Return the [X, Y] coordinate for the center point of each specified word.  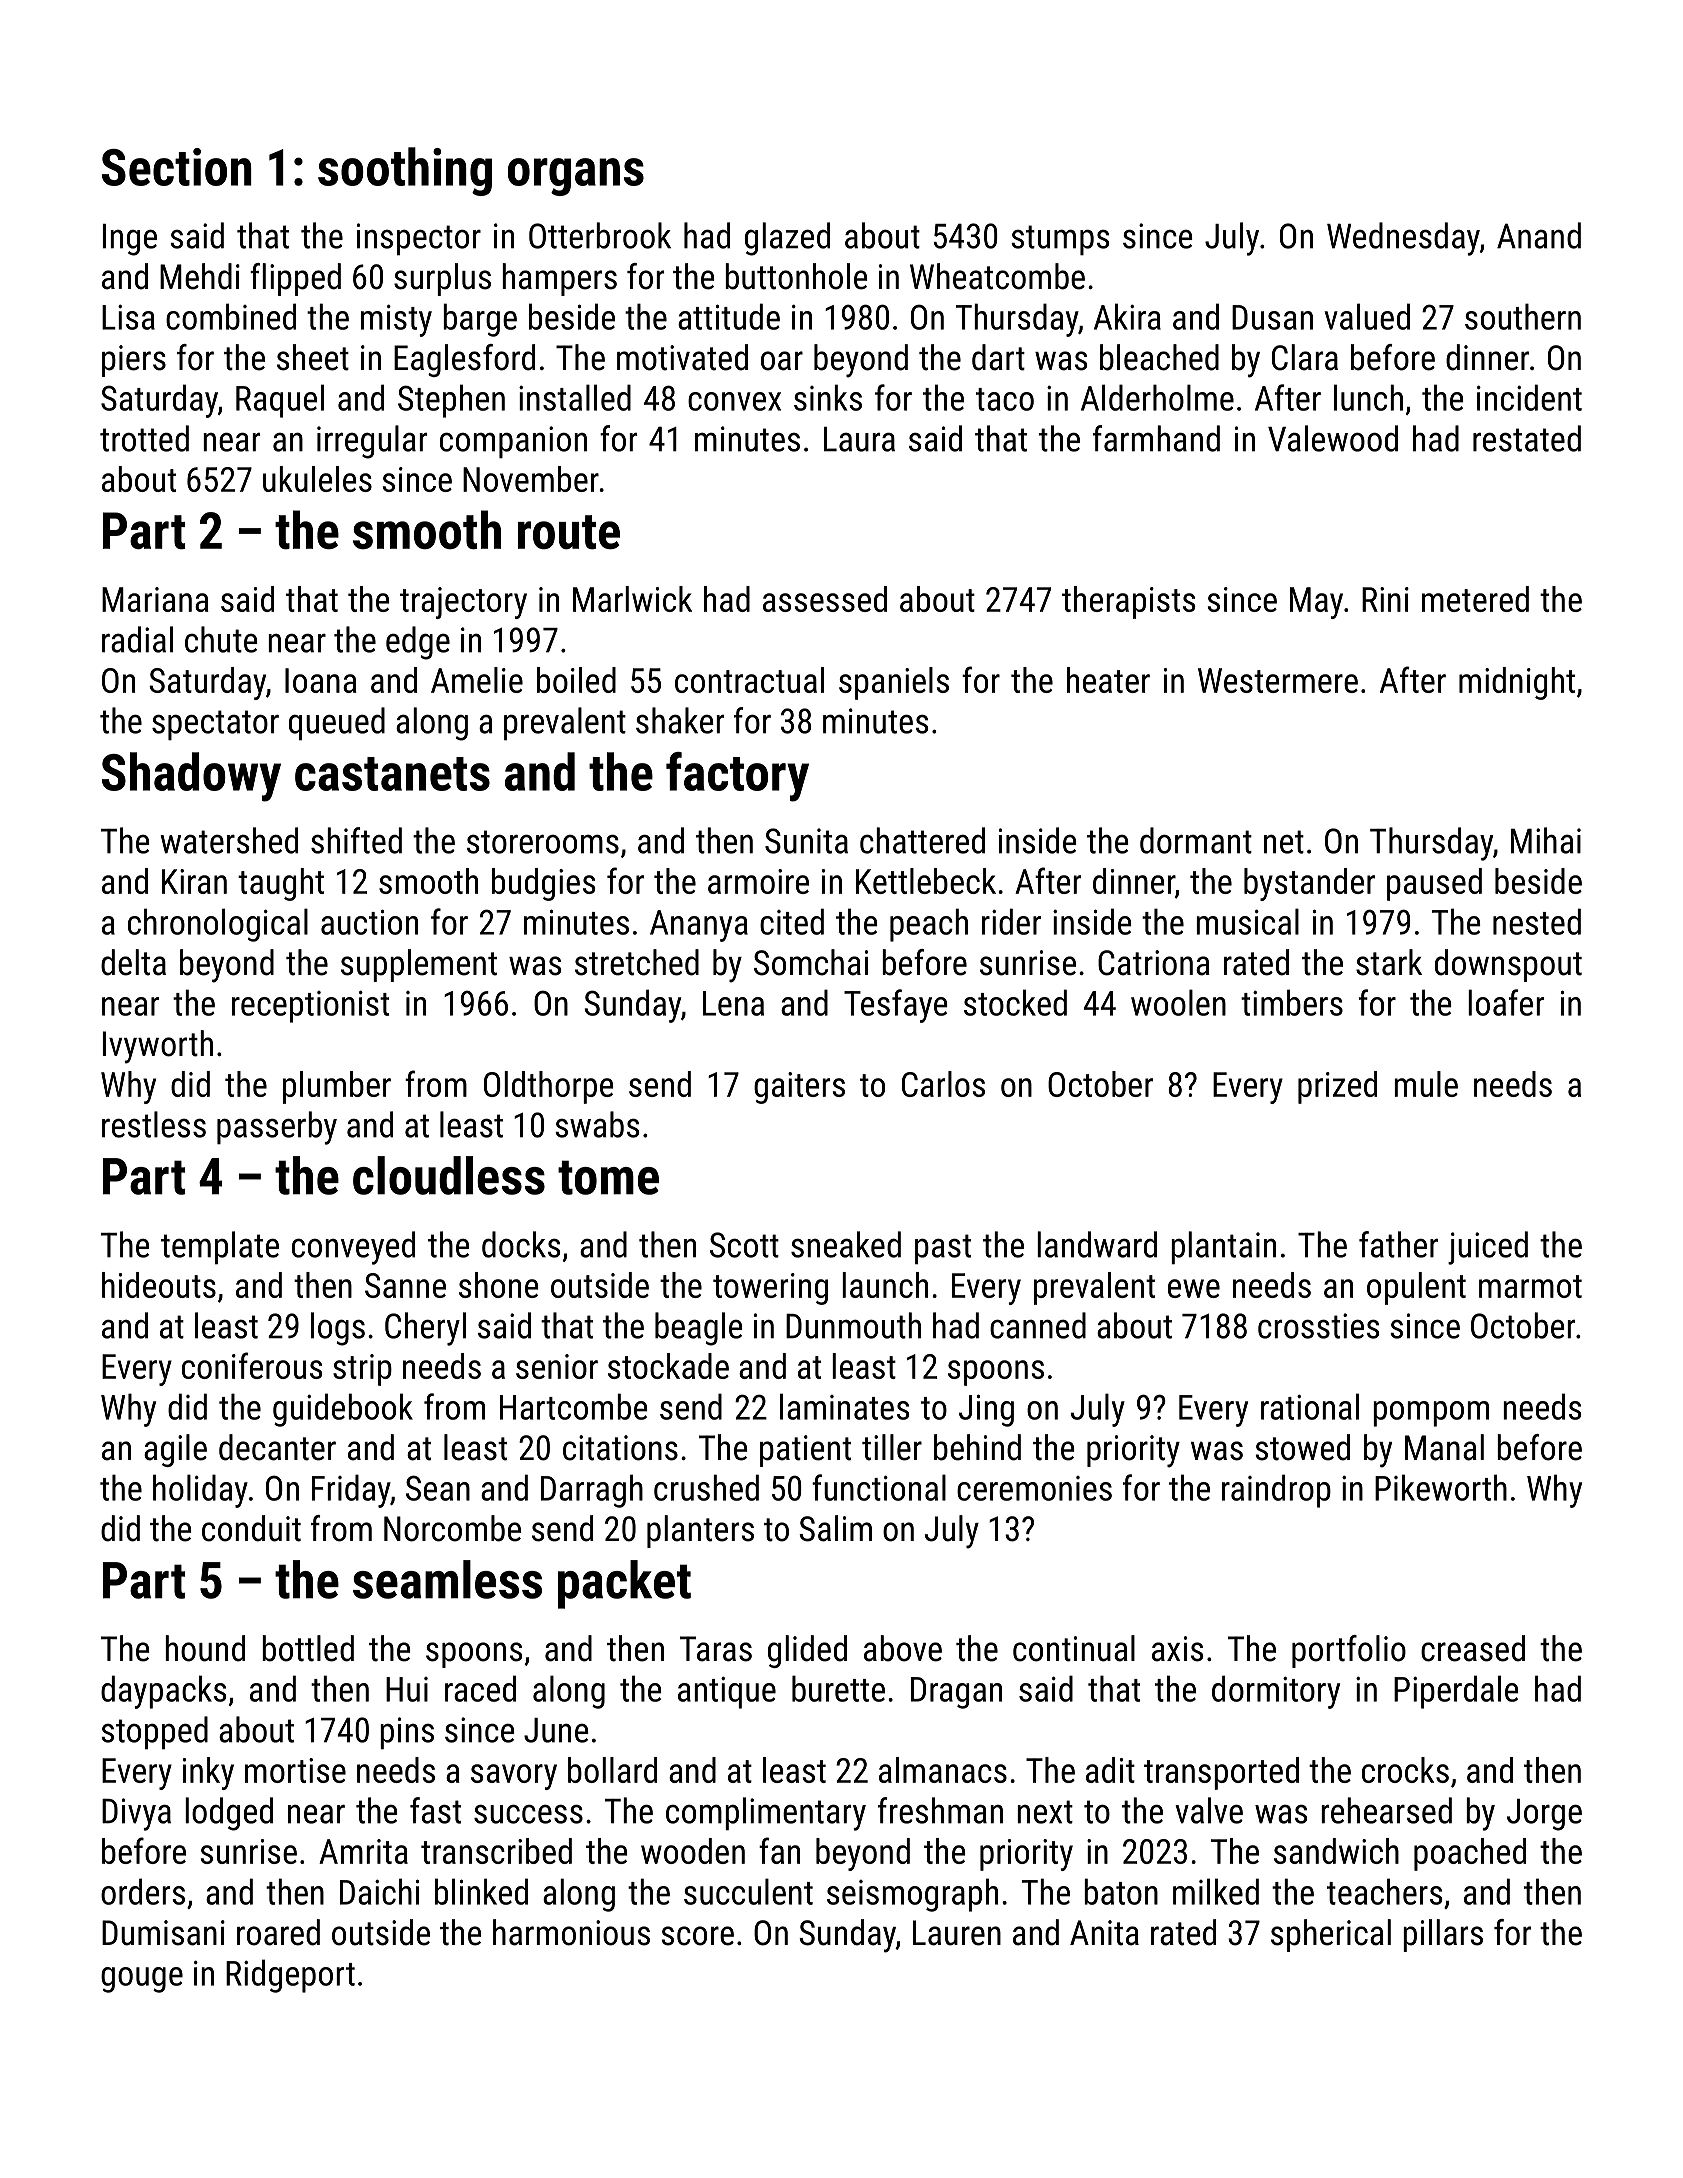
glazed [787, 239]
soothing [405, 171]
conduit [251, 1528]
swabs [597, 1124]
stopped [154, 1732]
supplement [419, 965]
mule [1426, 1084]
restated [1527, 438]
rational [1310, 1406]
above [903, 1648]
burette [838, 1688]
